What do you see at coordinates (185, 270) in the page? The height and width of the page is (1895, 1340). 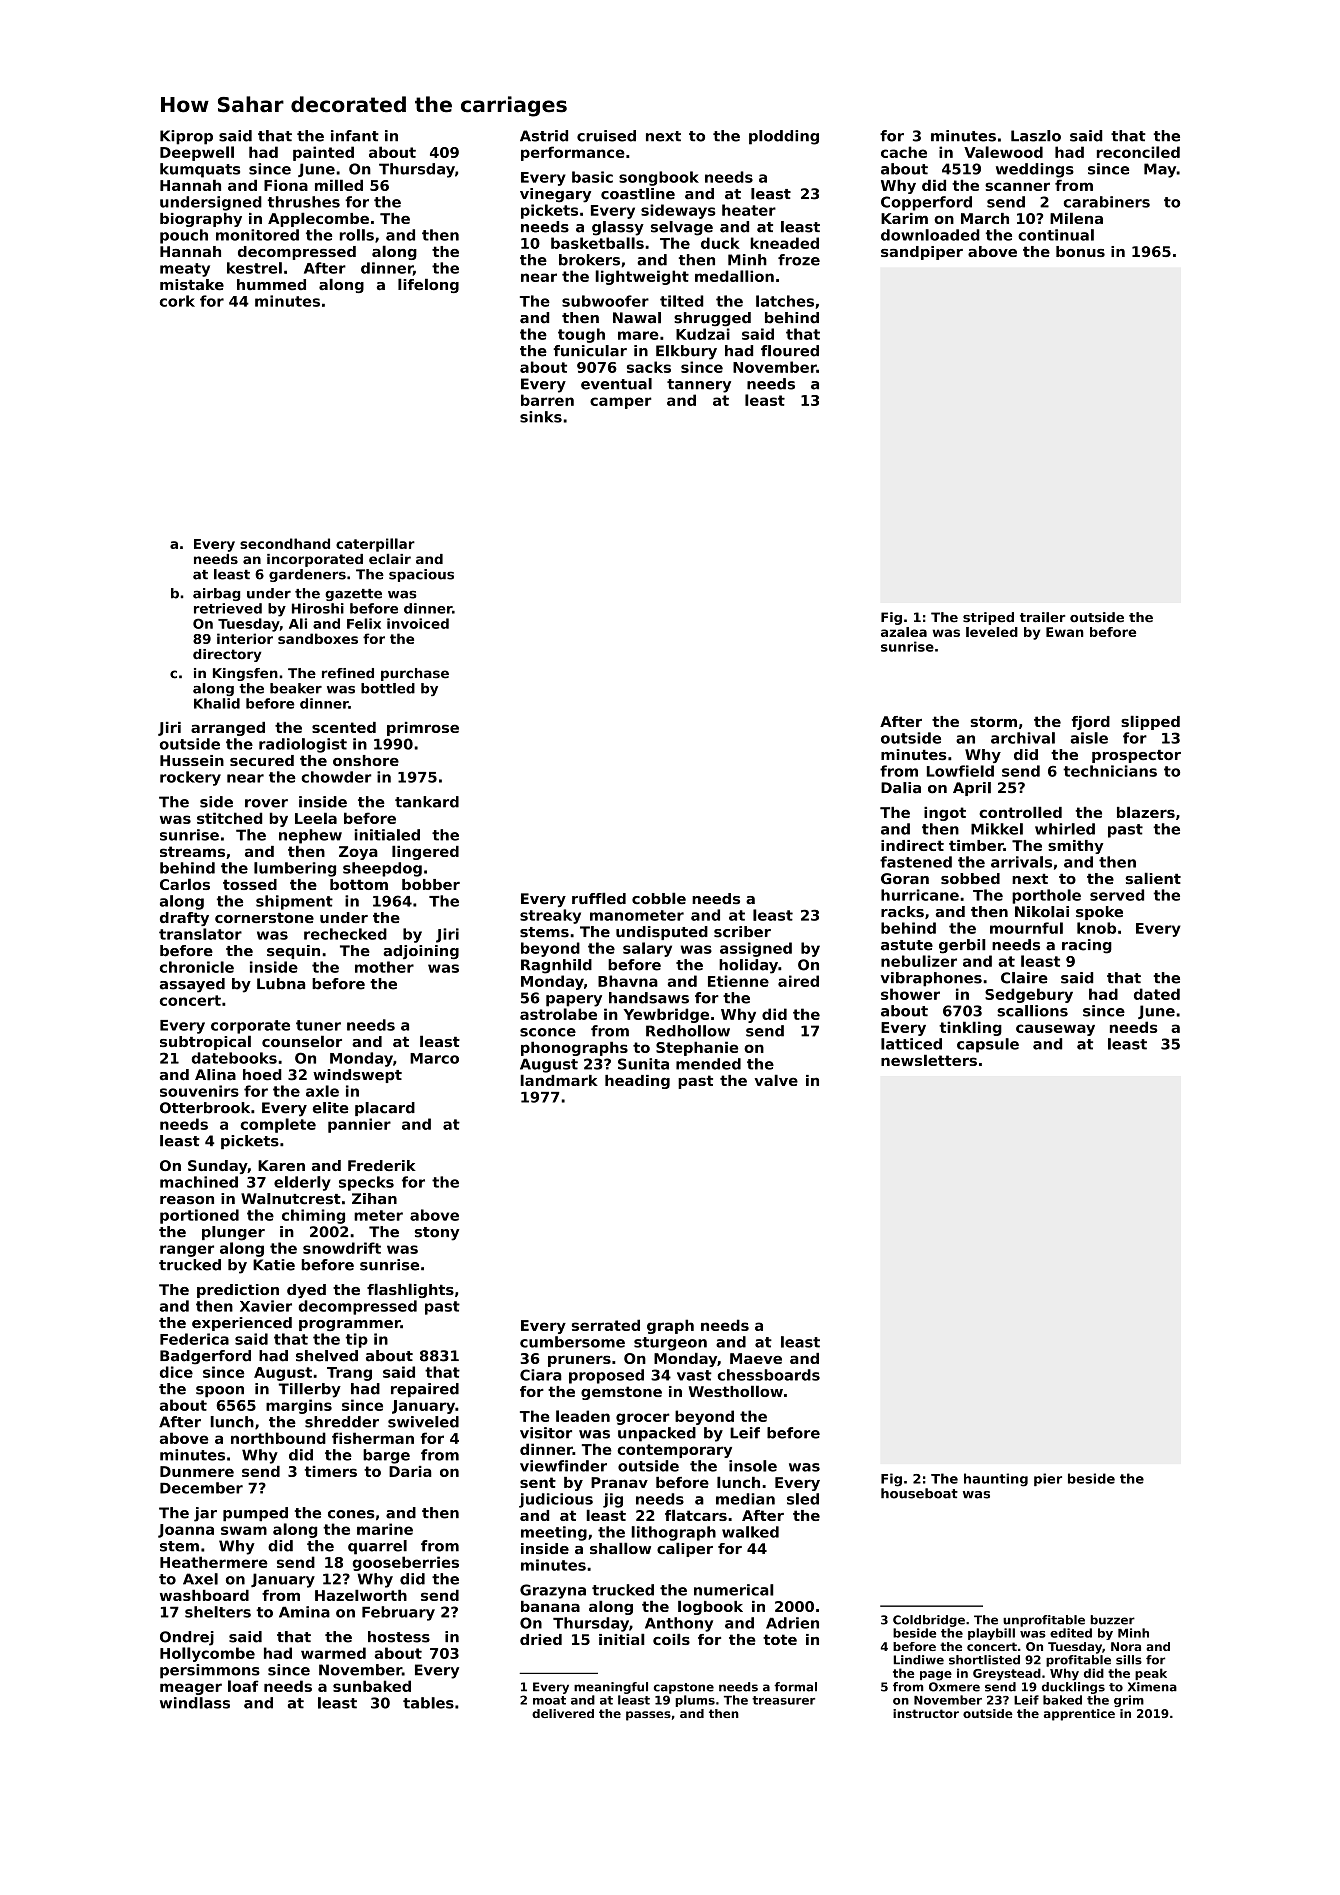 I see `meaty` at bounding box center [185, 270].
